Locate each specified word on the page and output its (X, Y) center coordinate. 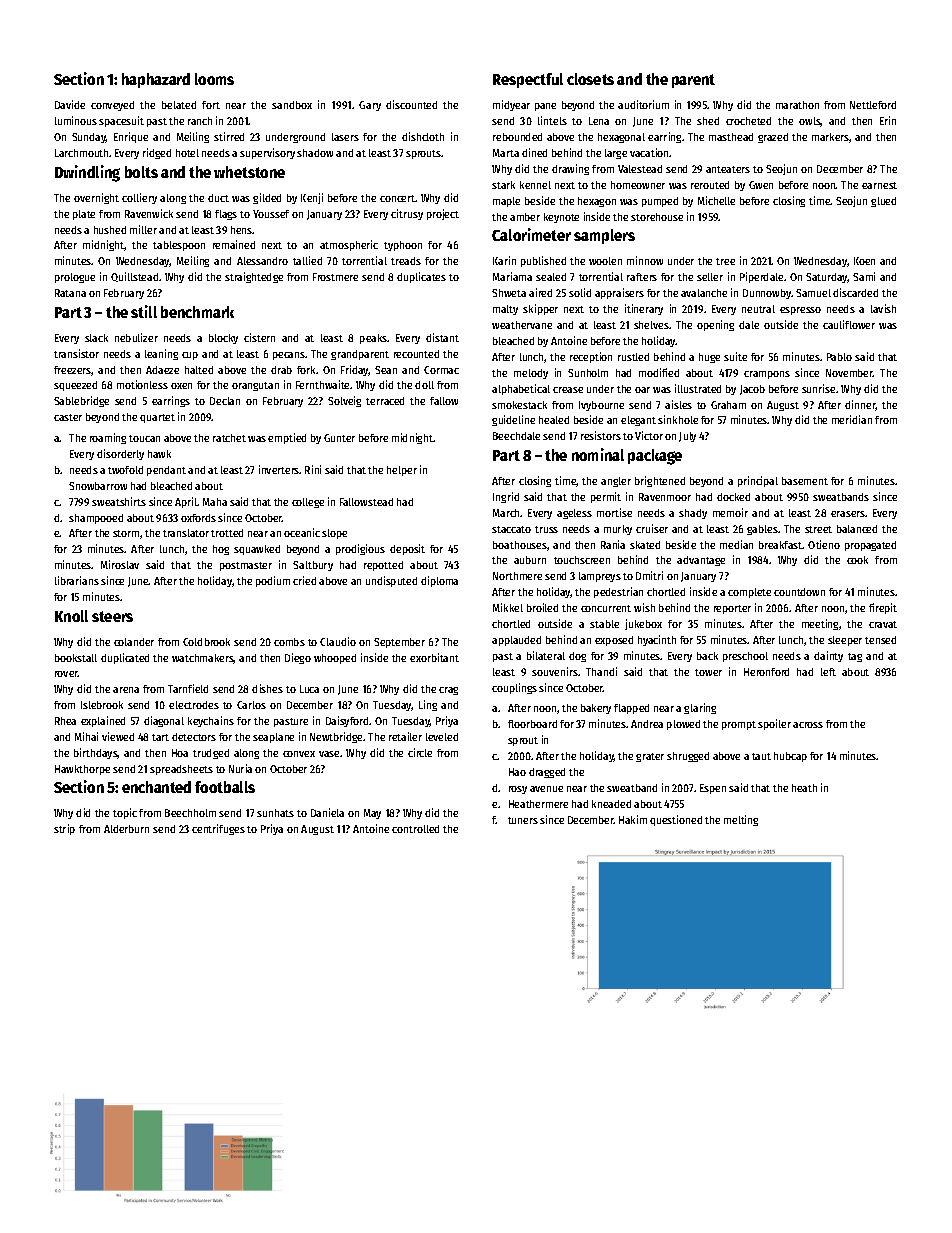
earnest (879, 185)
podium (273, 581)
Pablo (839, 357)
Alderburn (126, 829)
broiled (542, 607)
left (828, 672)
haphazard (156, 80)
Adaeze (162, 370)
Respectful (528, 80)
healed (554, 420)
